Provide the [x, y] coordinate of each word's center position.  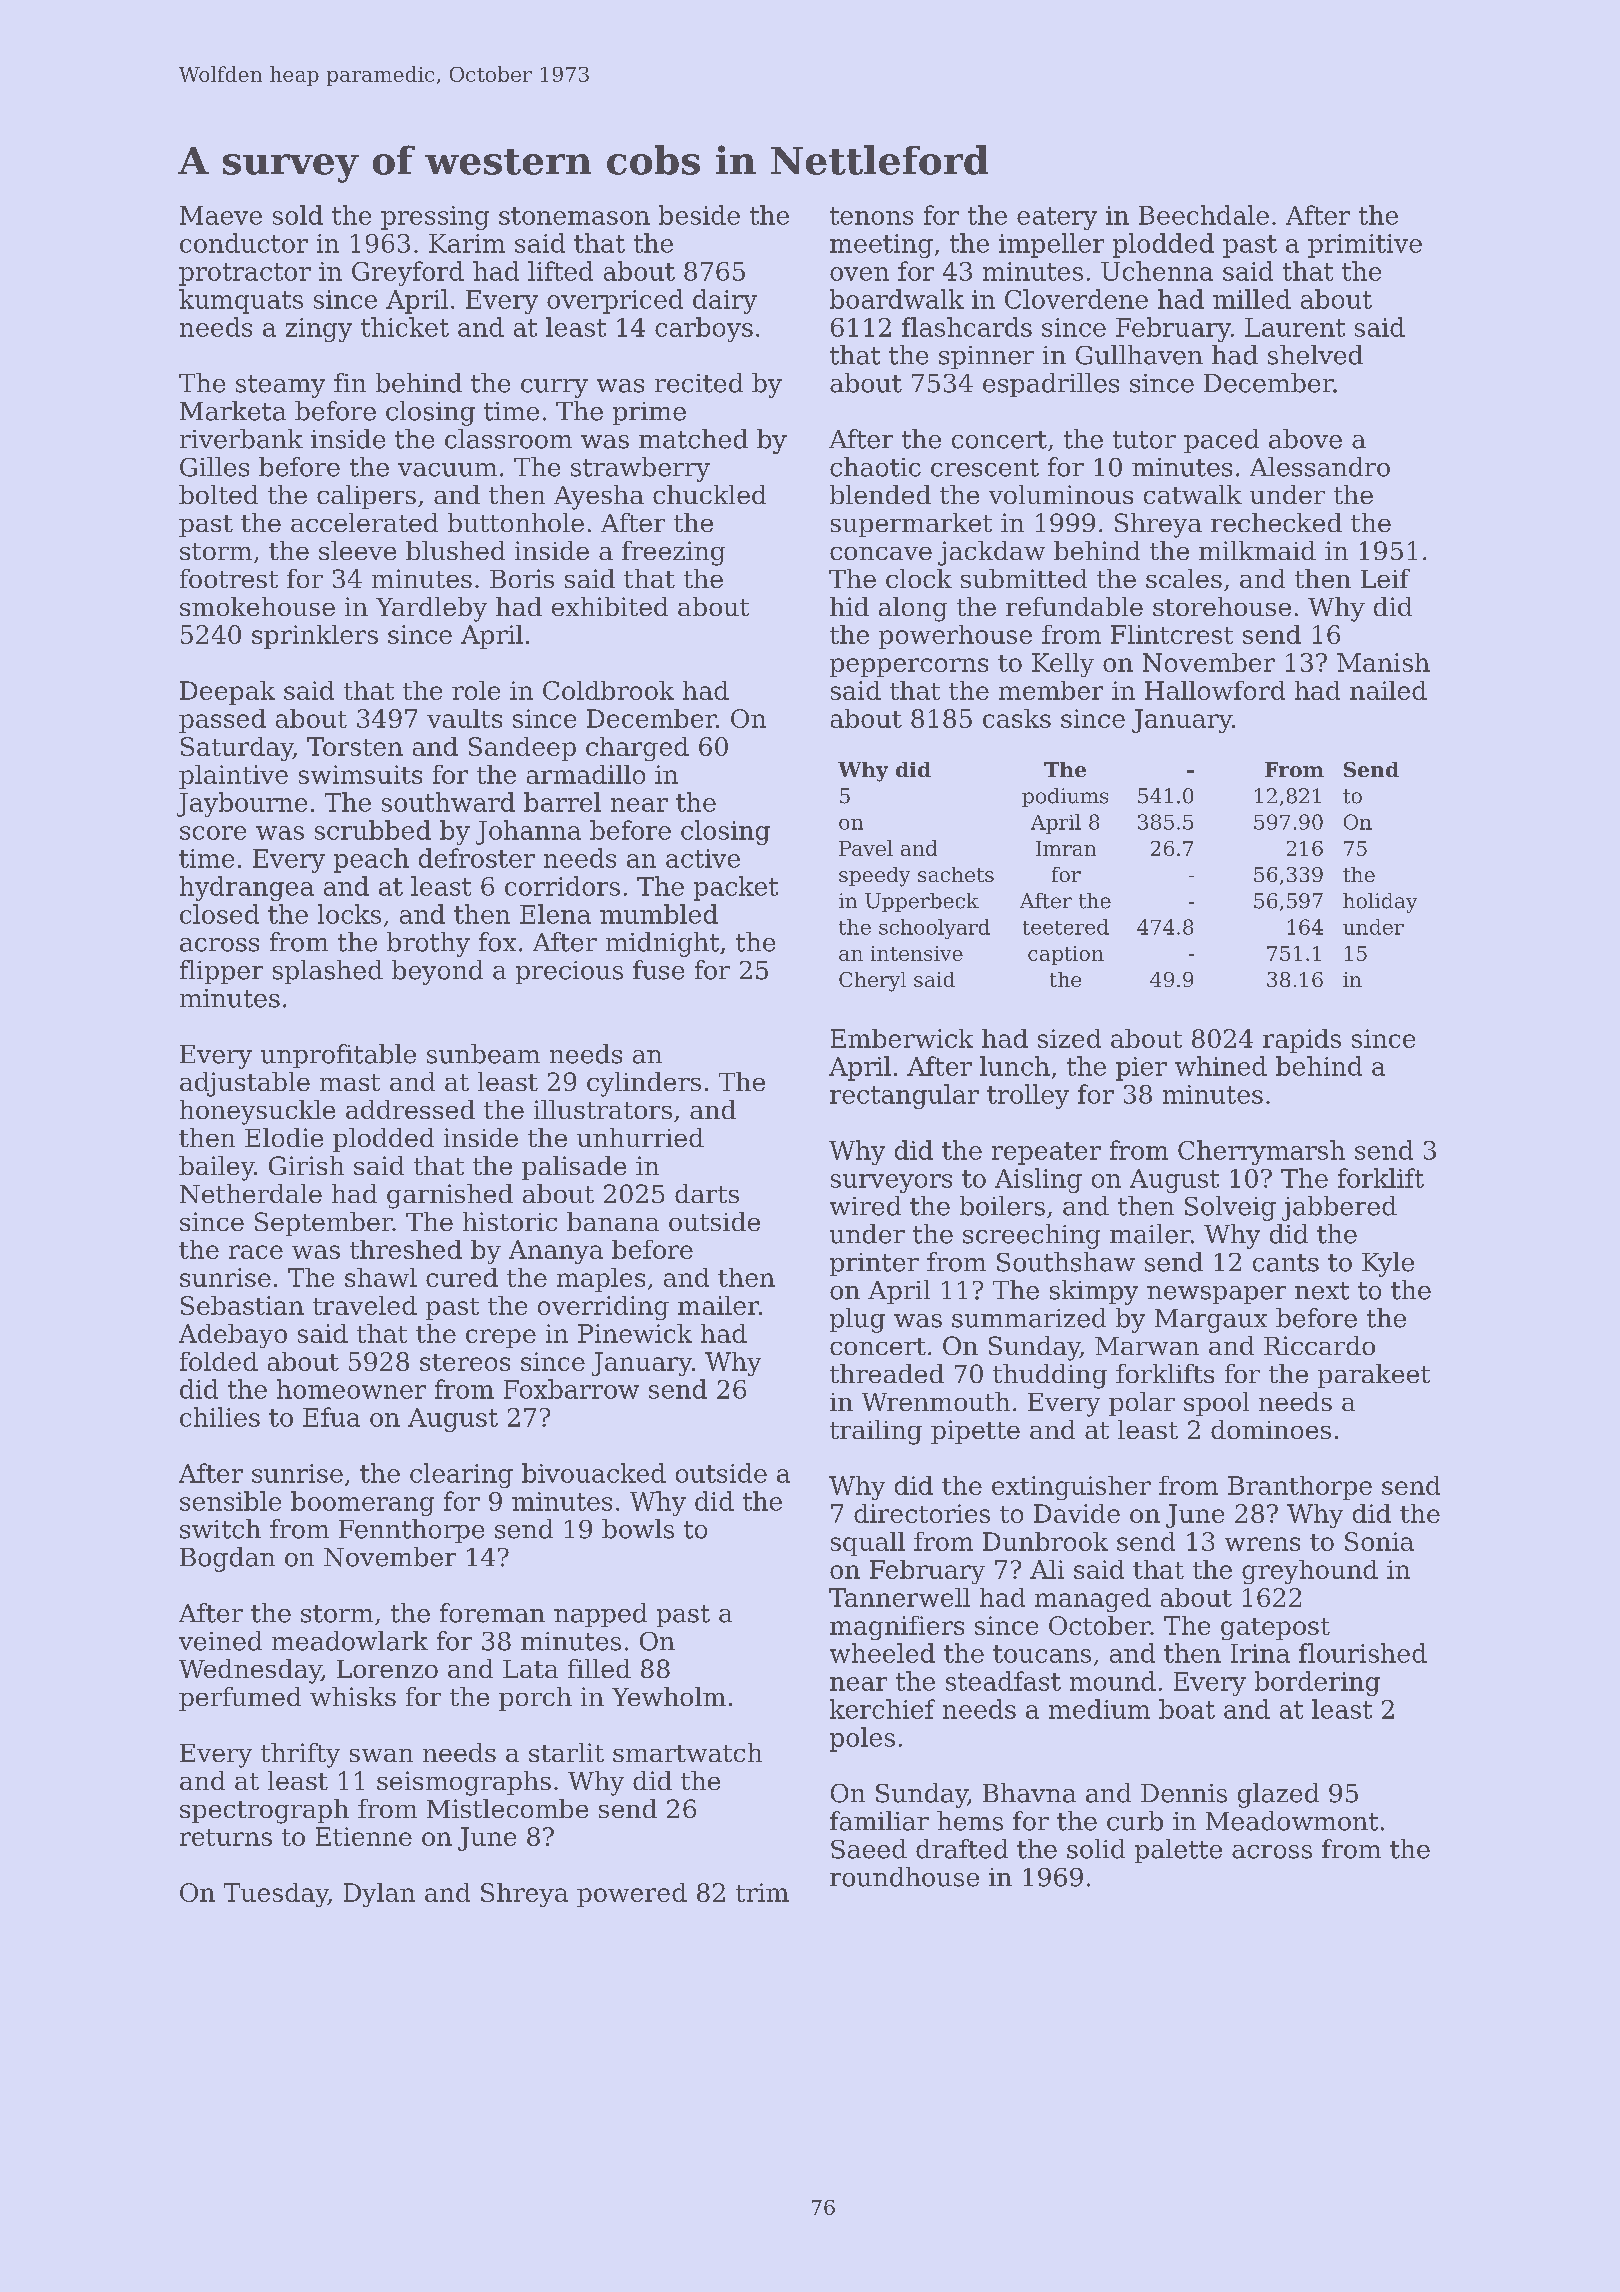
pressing [435, 218]
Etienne [364, 1836]
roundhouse [904, 1877]
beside [699, 215]
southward [448, 802]
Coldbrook [608, 690]
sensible [230, 1501]
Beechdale [1204, 215]
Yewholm [669, 1696]
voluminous [1061, 494]
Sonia [1379, 1541]
